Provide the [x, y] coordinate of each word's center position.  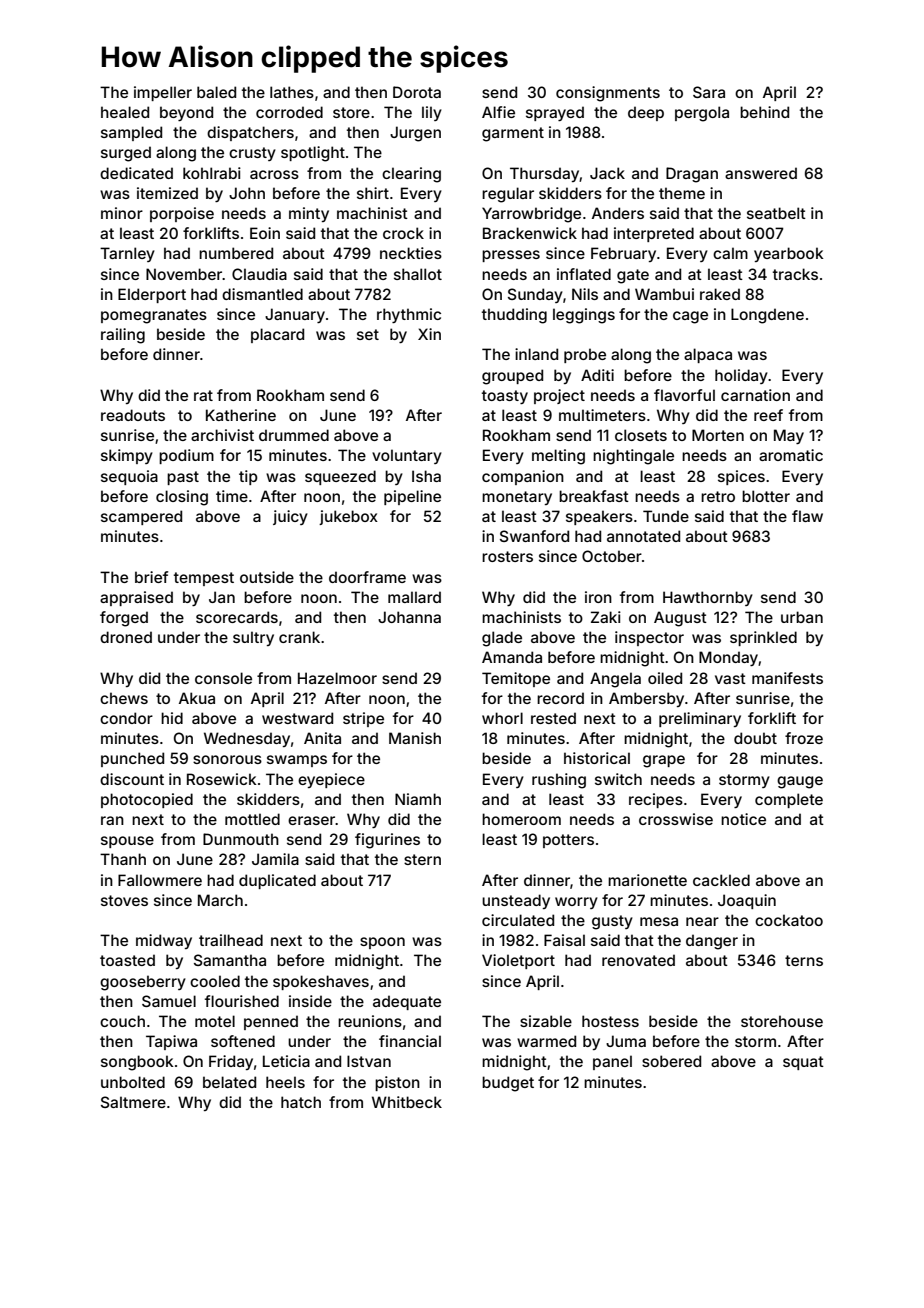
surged [126, 154]
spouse [127, 842]
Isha [426, 476]
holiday [741, 376]
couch [122, 1021]
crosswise [676, 819]
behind [764, 112]
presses [511, 256]
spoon [382, 943]
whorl [502, 718]
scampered [141, 517]
